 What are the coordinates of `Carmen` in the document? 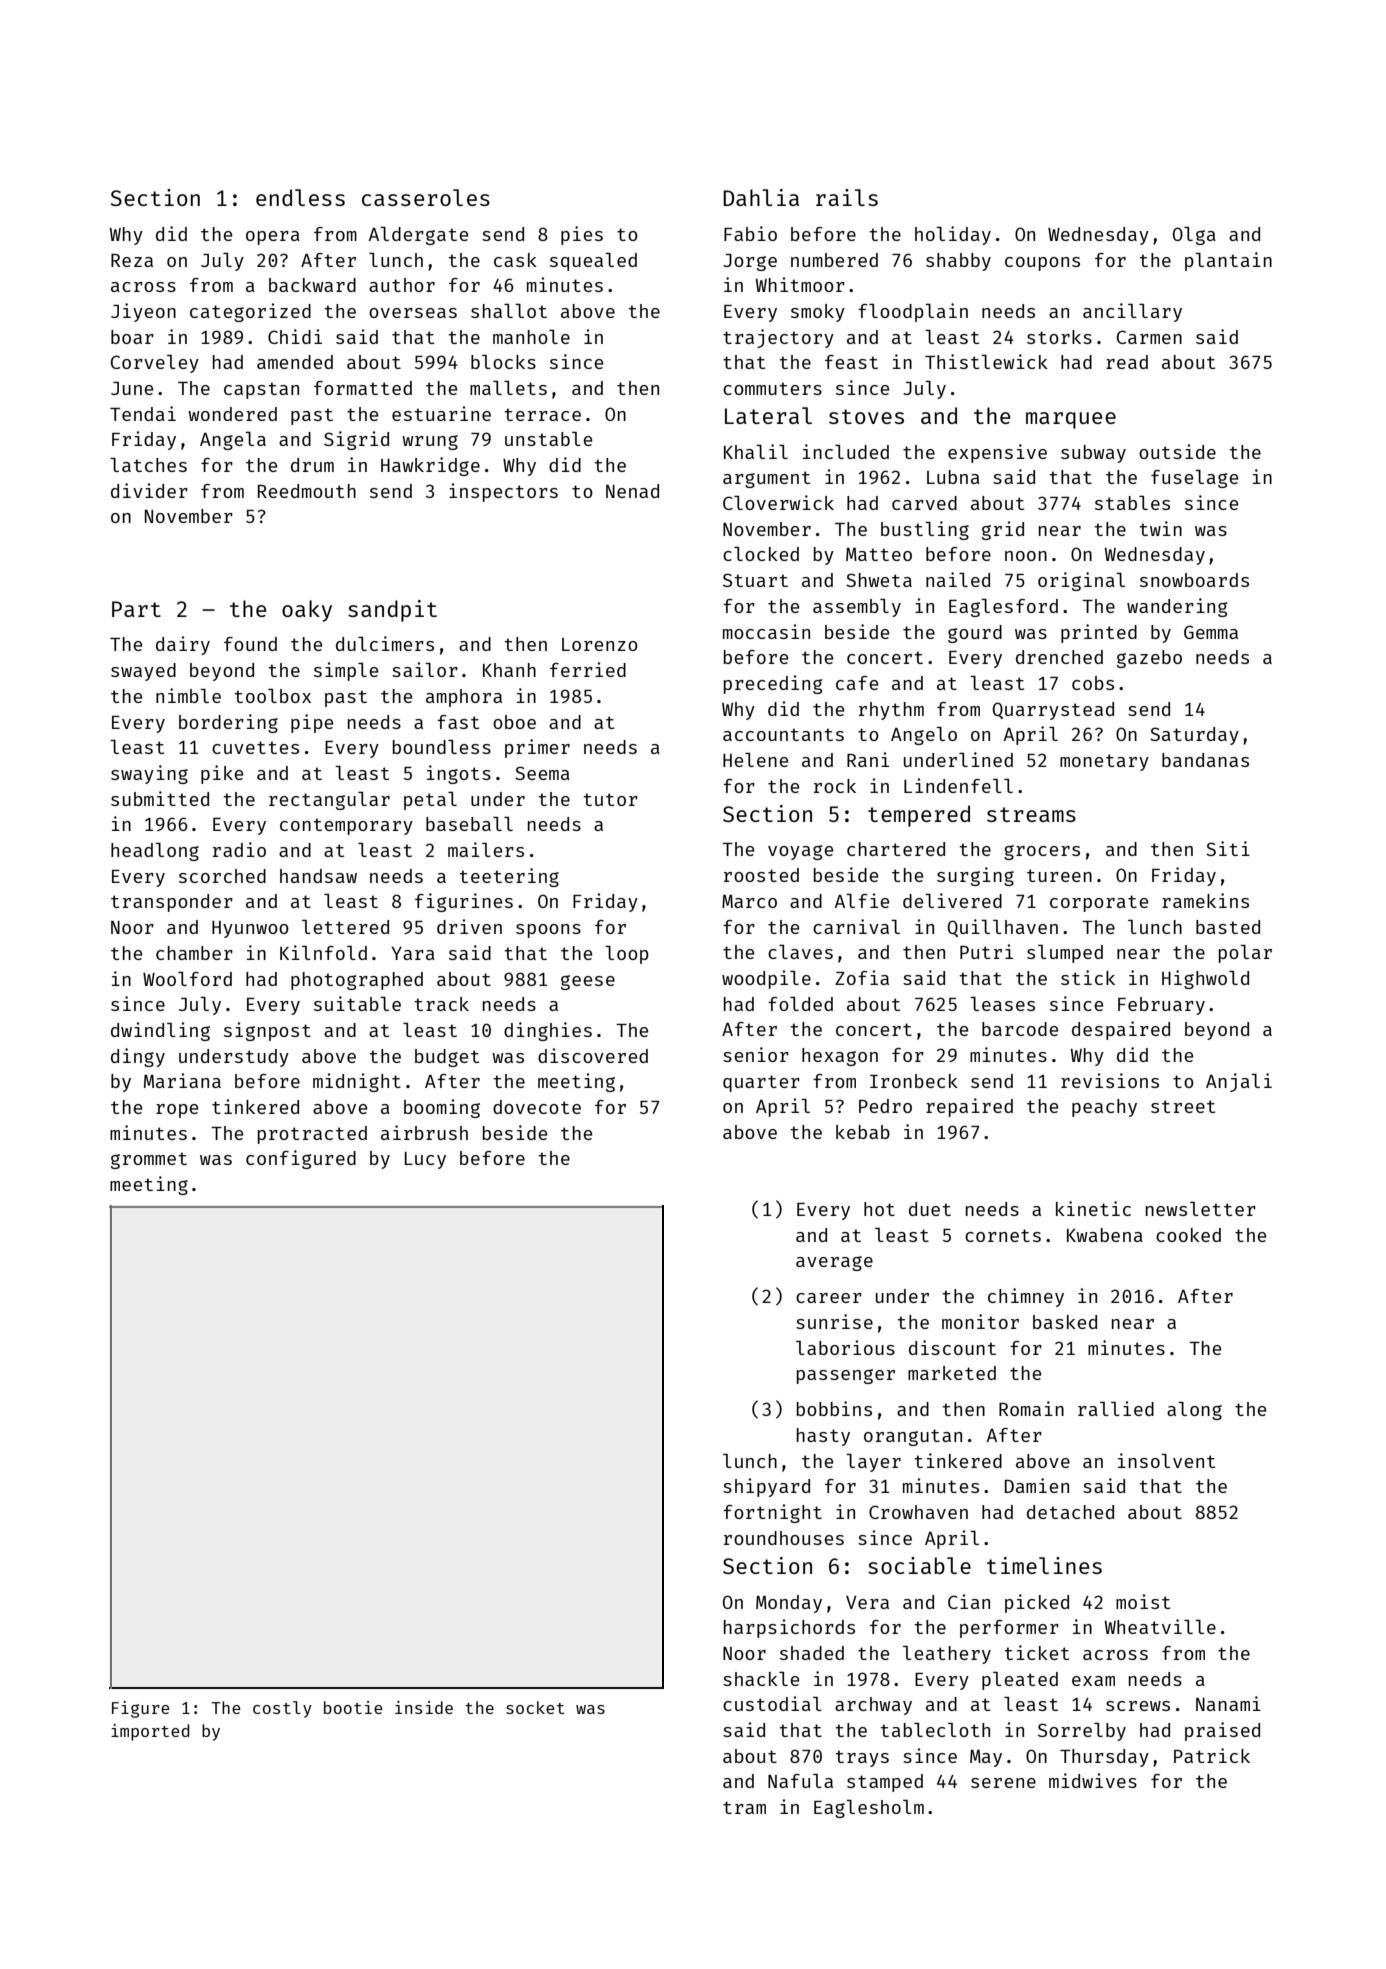 It's located at (1149, 337).
